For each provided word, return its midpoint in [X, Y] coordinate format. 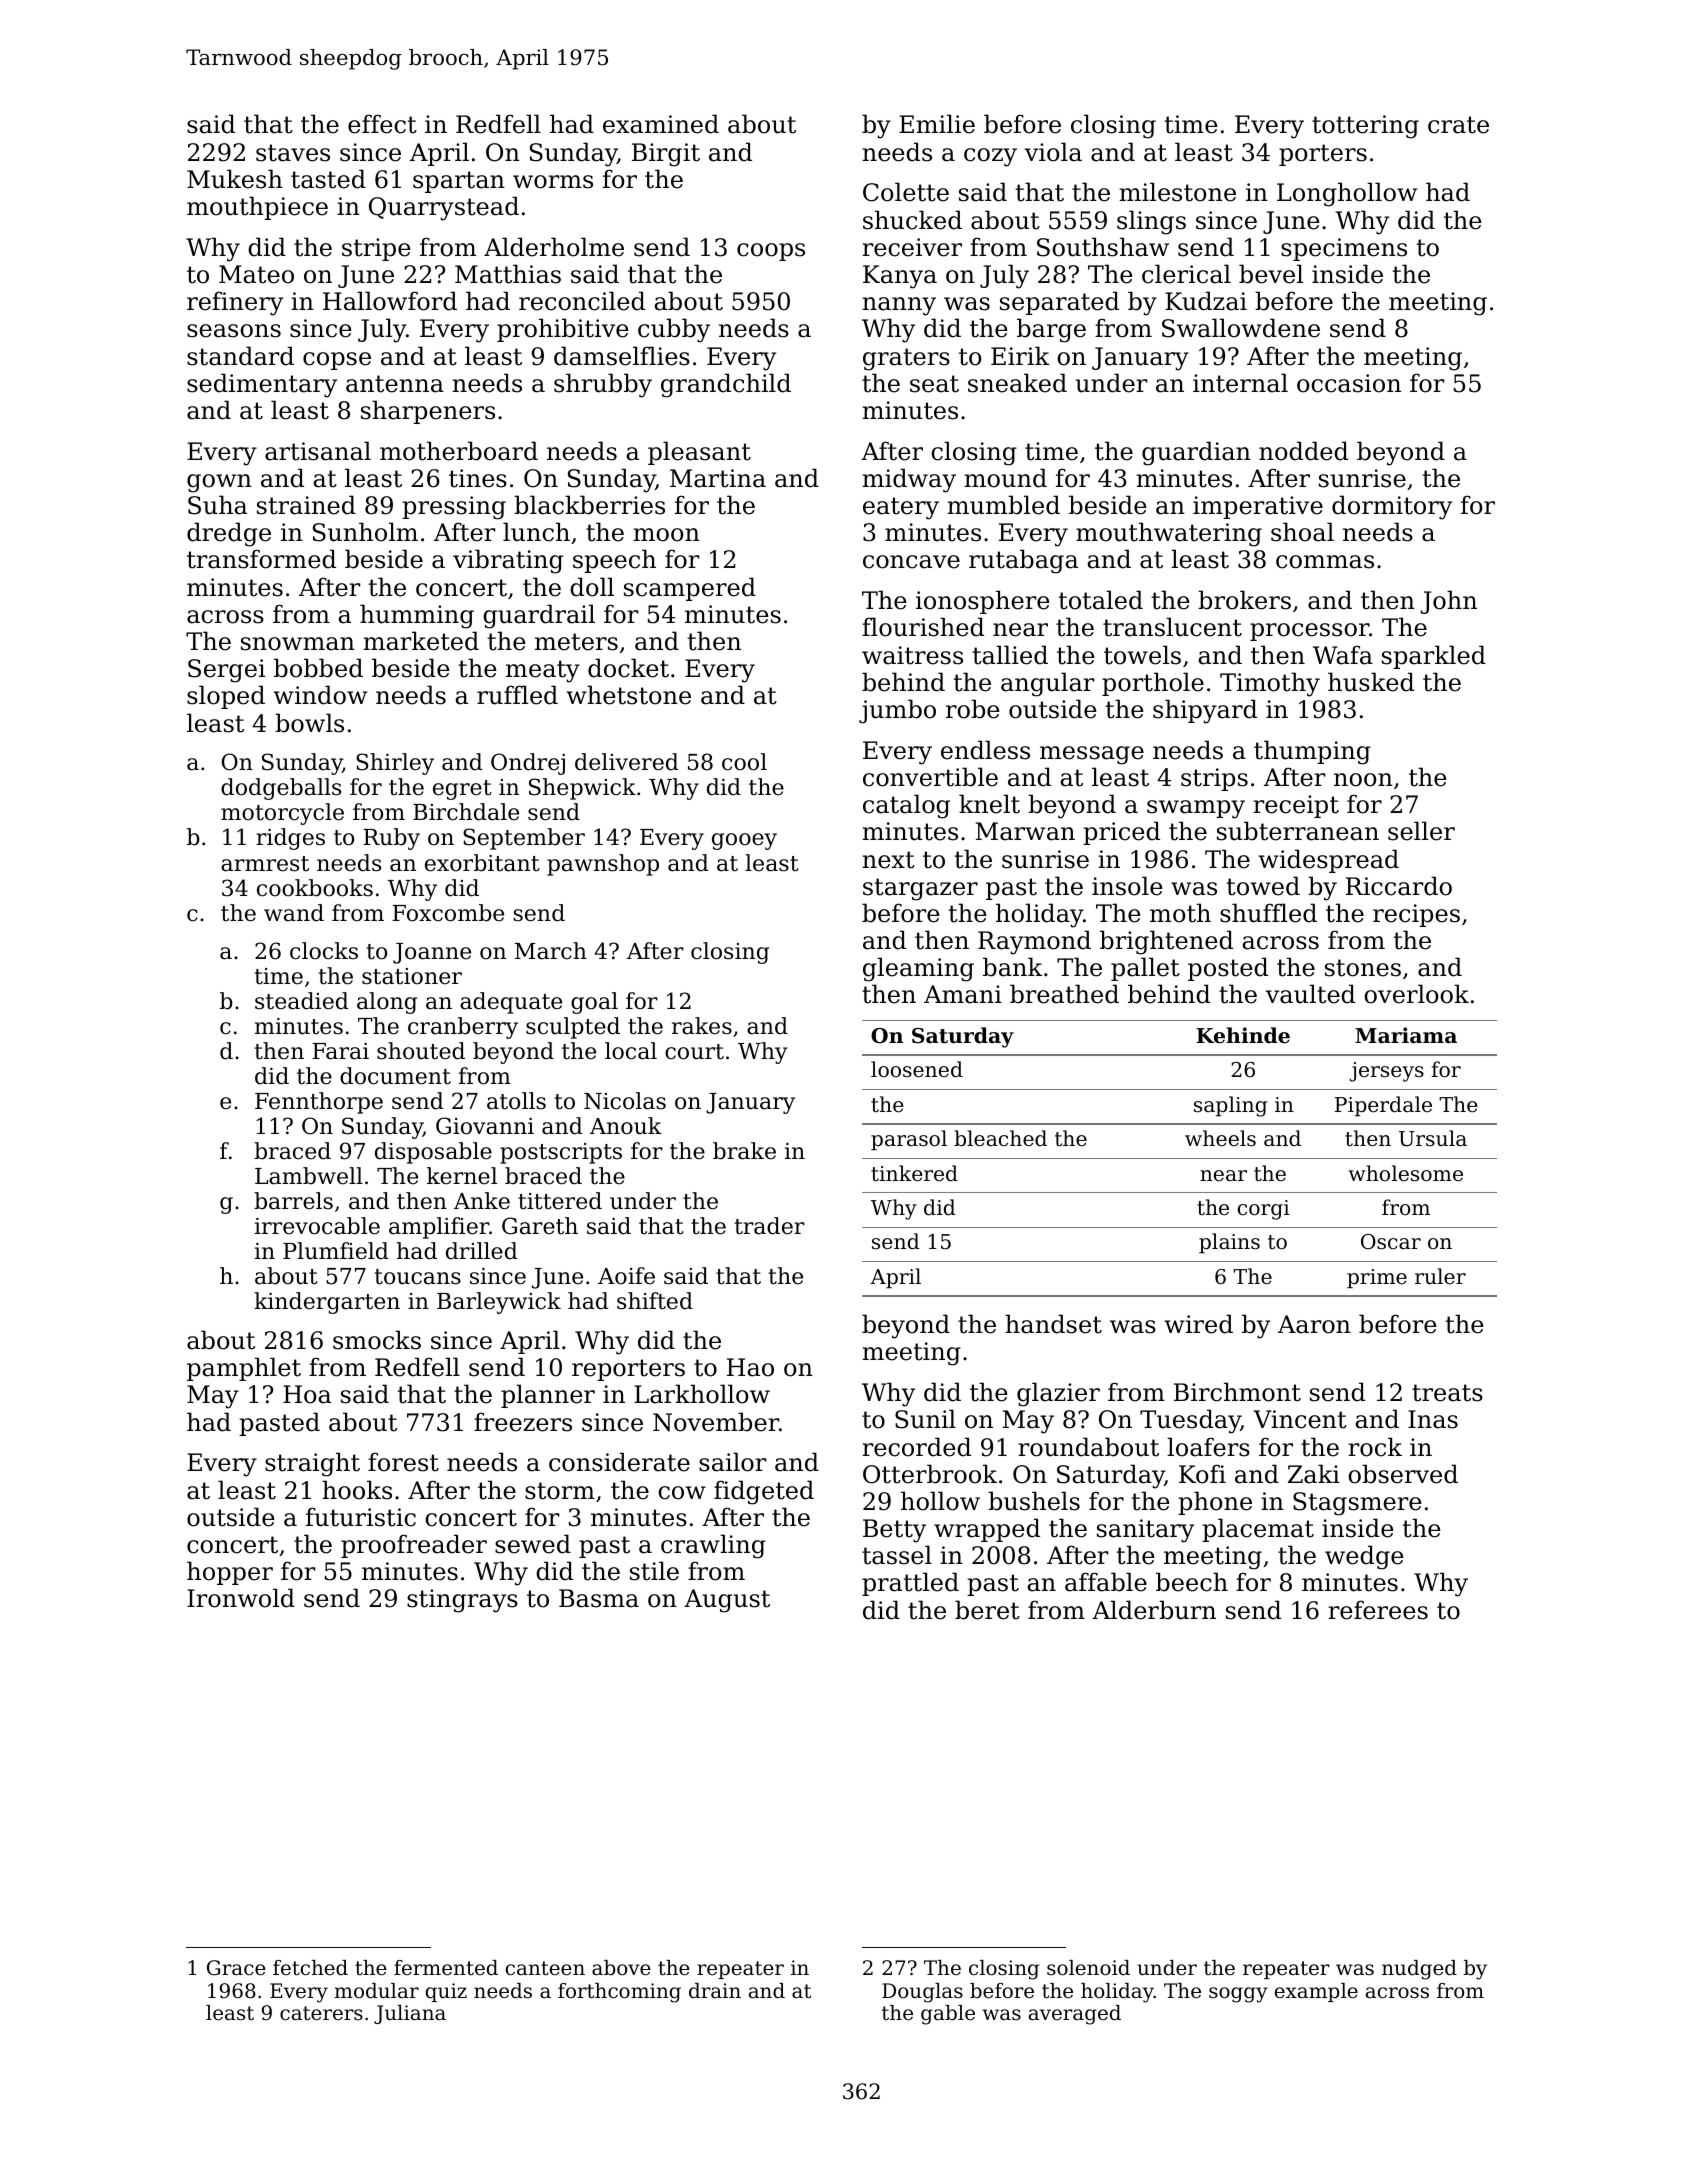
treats [1447, 1393]
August [727, 1601]
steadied [302, 1001]
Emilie [937, 124]
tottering [1365, 127]
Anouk [626, 1126]
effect [382, 124]
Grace [236, 1968]
